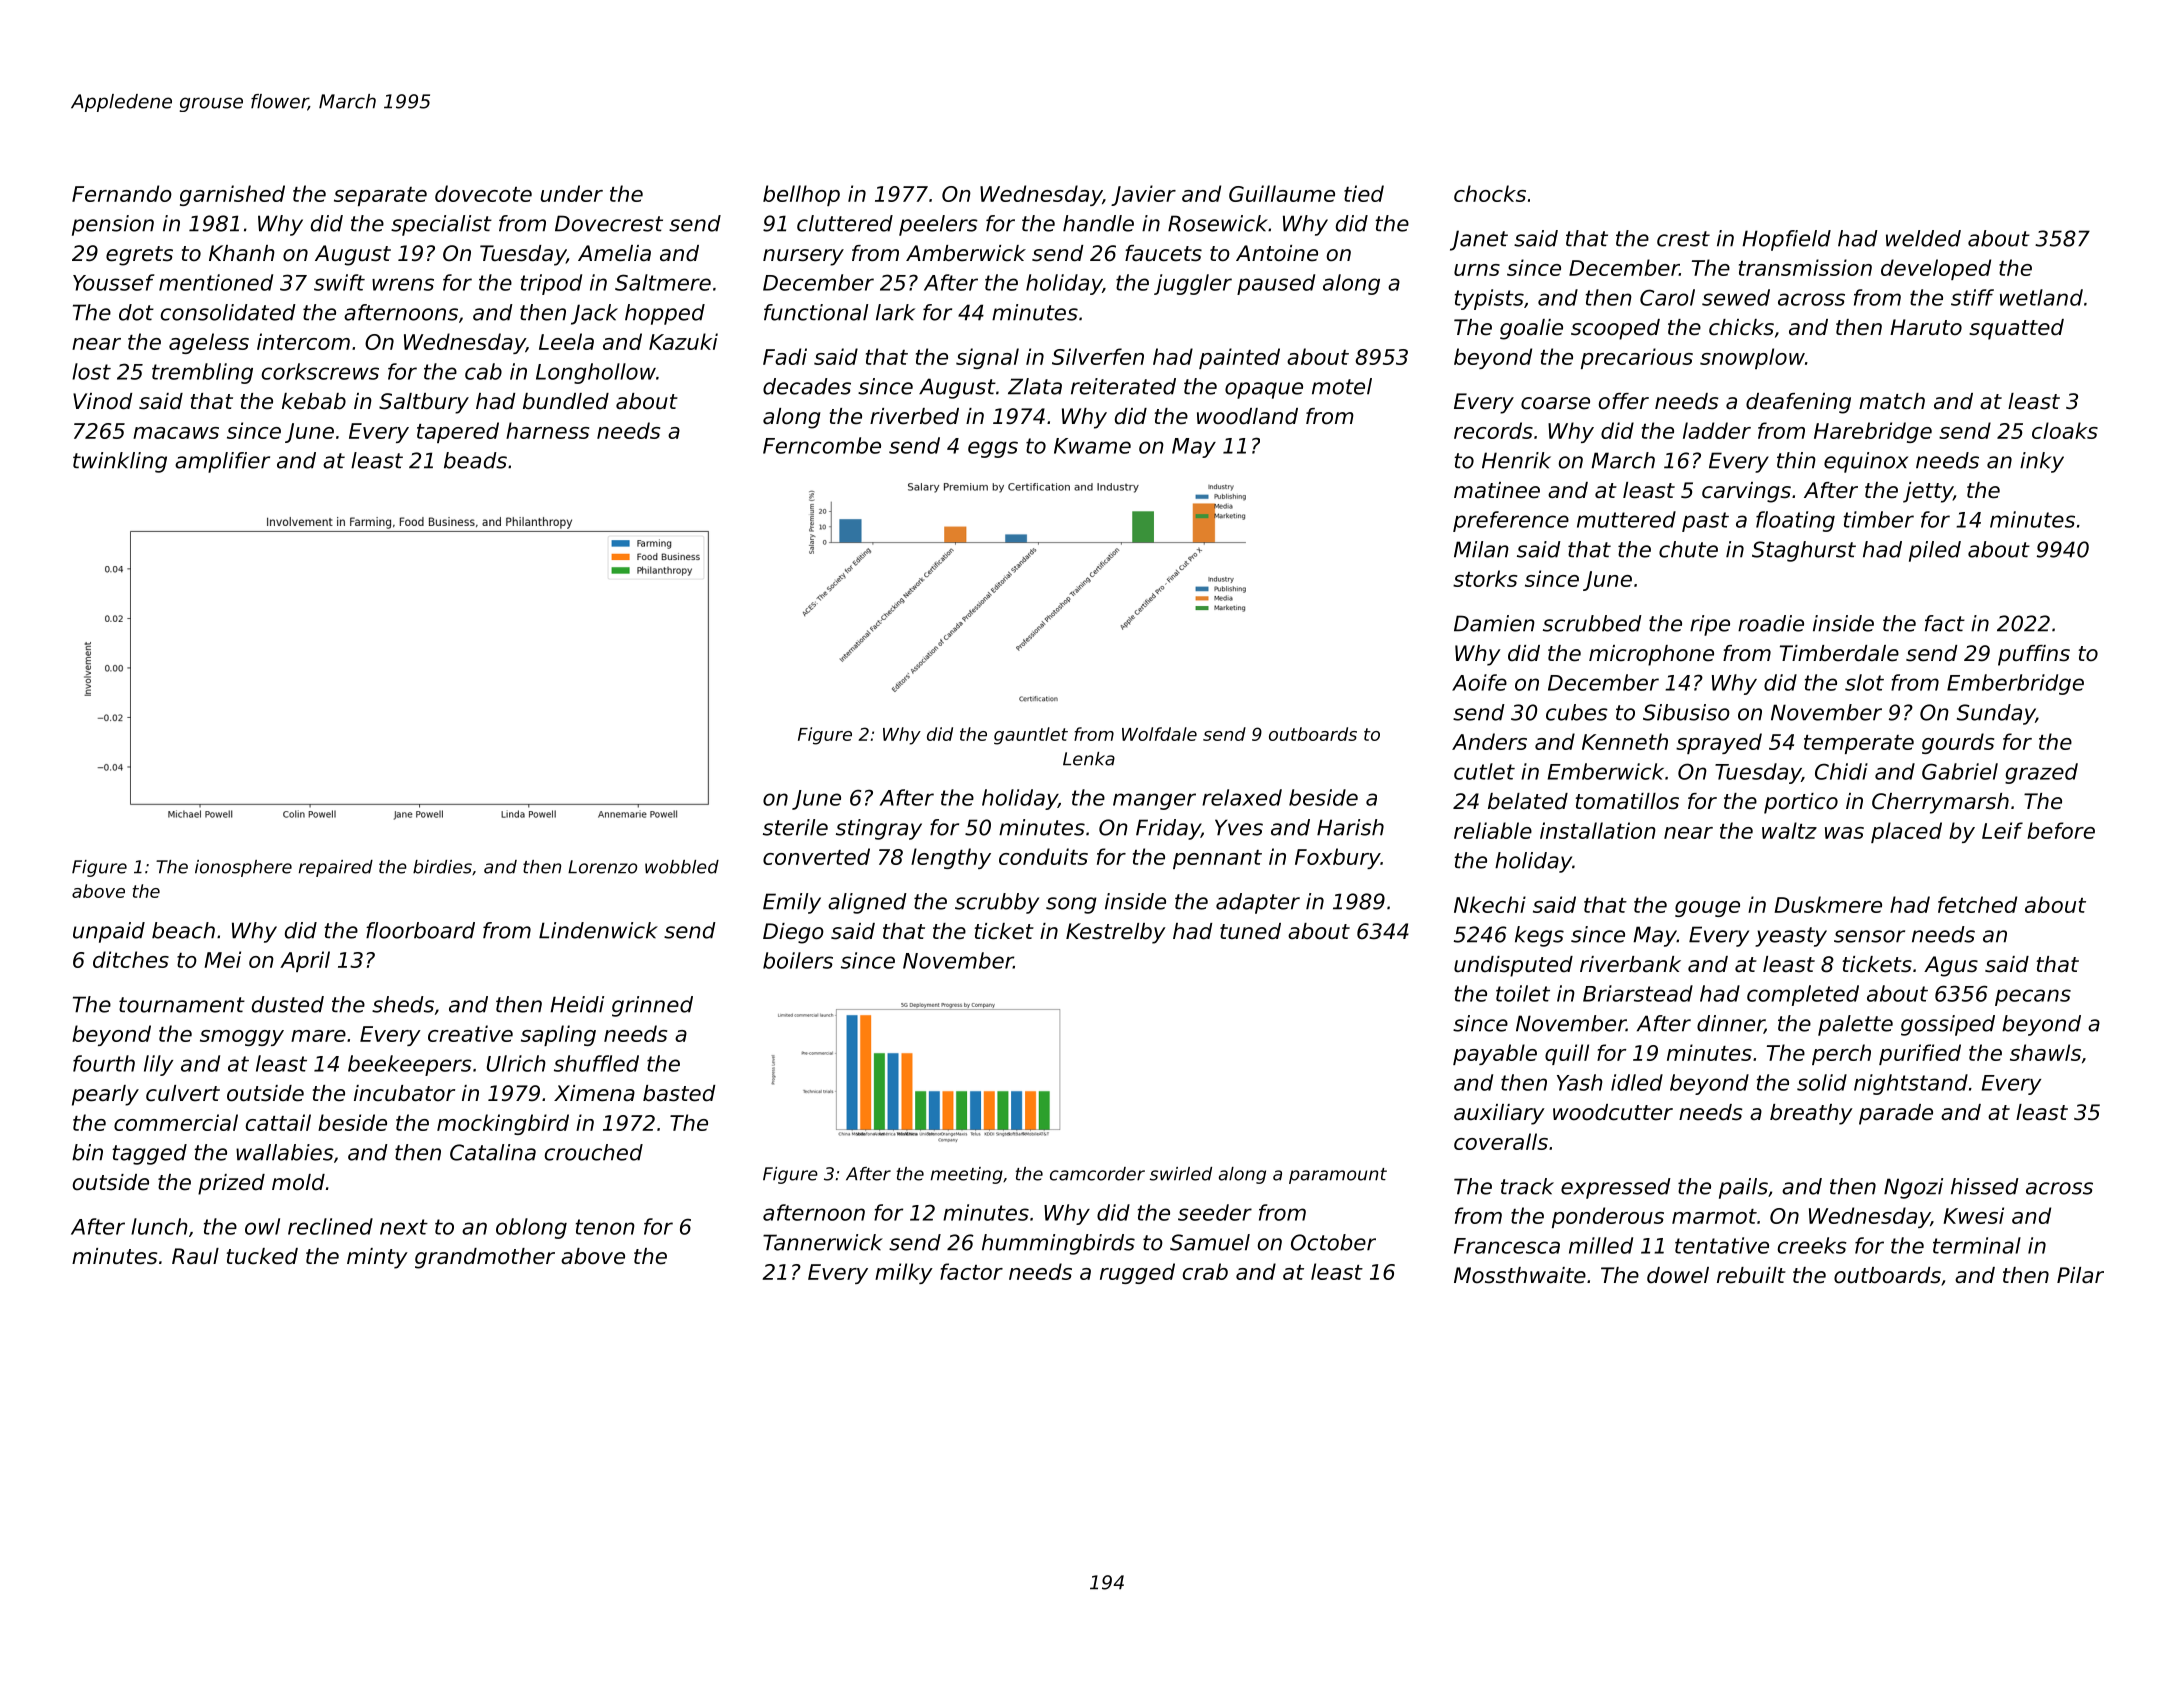 The height and width of the screenshot is (1683, 2178). I want to click on hummingbirds, so click(1058, 1244).
